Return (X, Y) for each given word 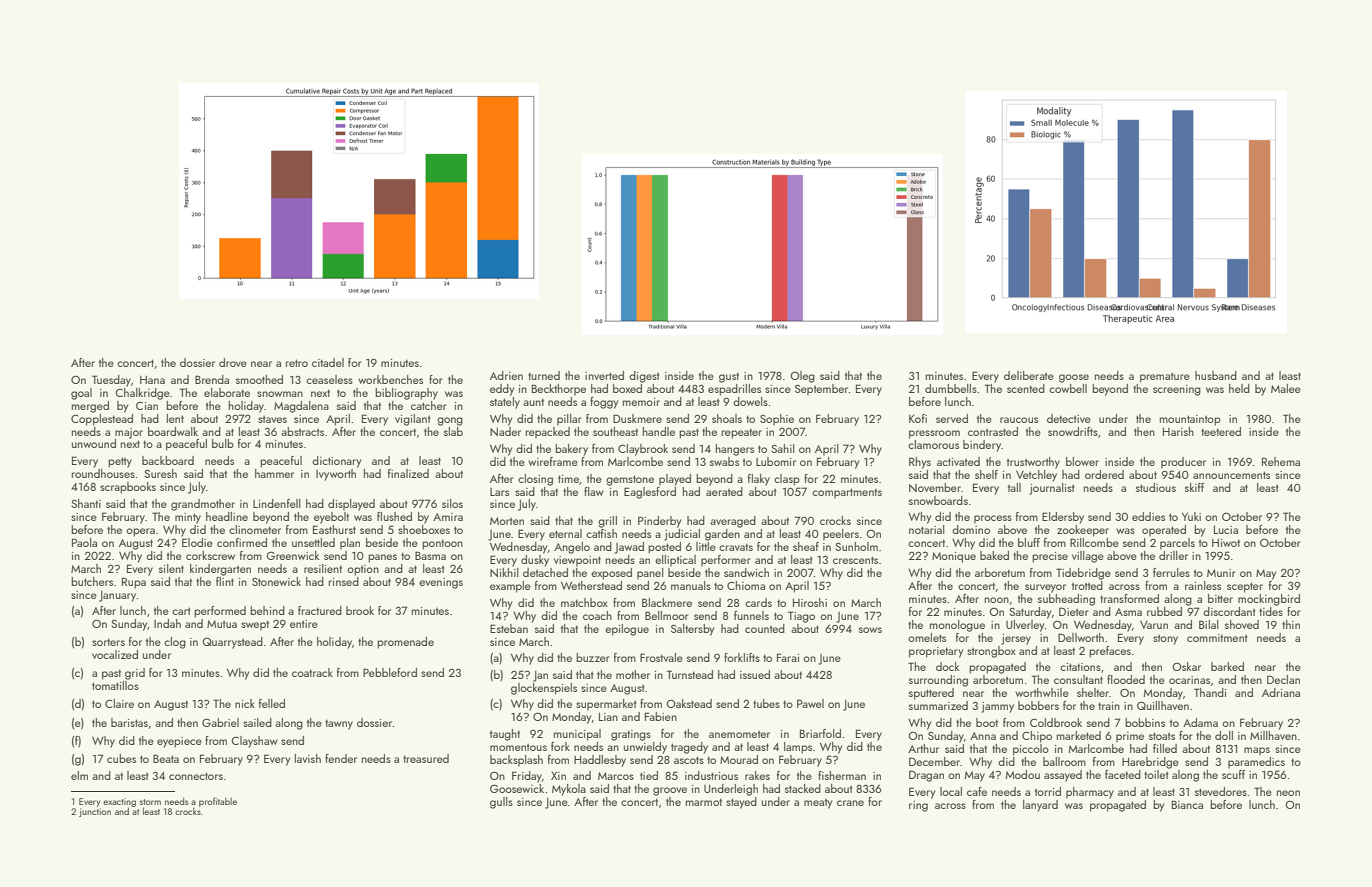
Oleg (802, 377)
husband (1216, 375)
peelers (841, 535)
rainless (1203, 585)
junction (95, 812)
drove (233, 362)
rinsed (344, 581)
